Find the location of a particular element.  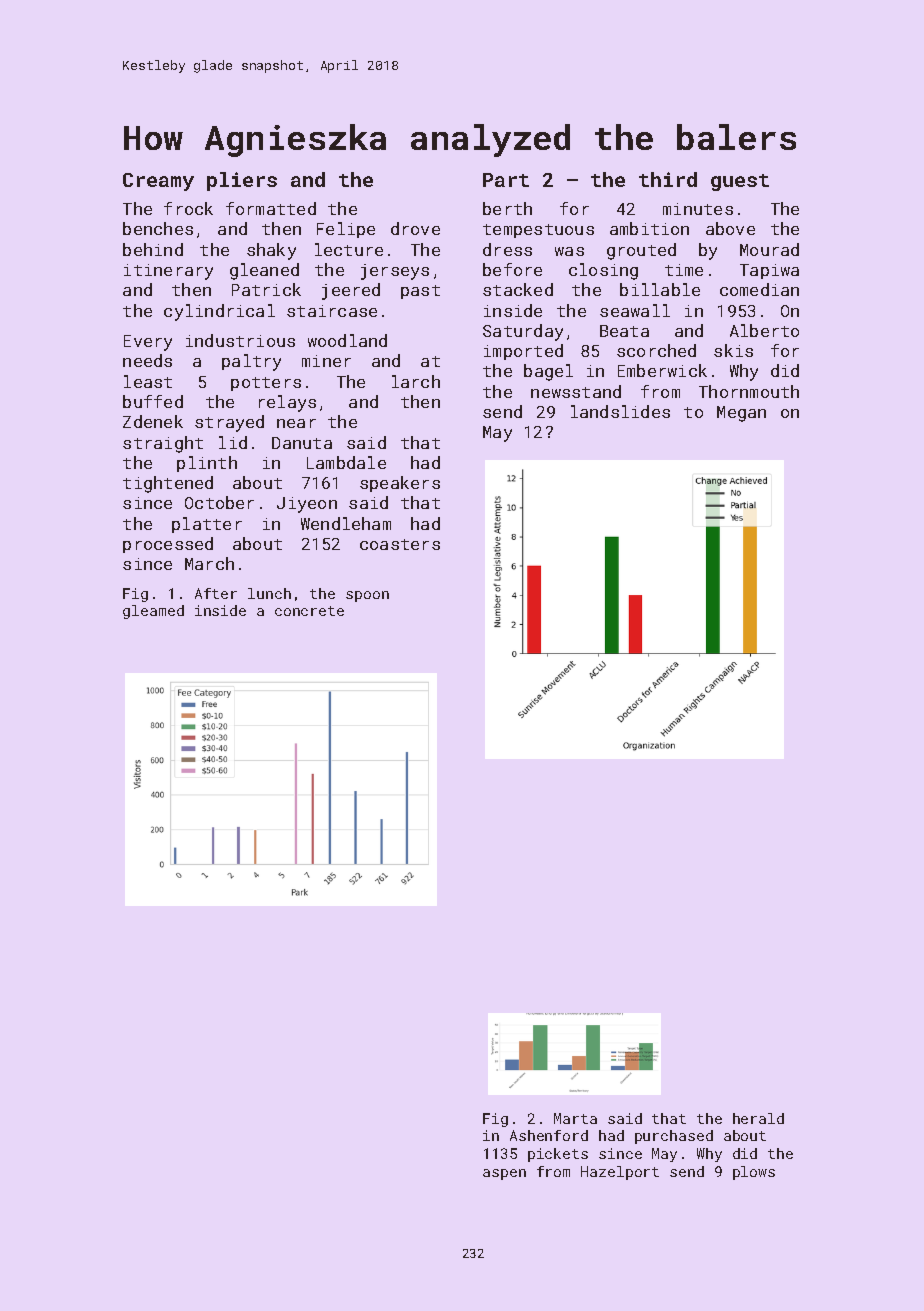

stacked is located at coordinates (518, 289).
